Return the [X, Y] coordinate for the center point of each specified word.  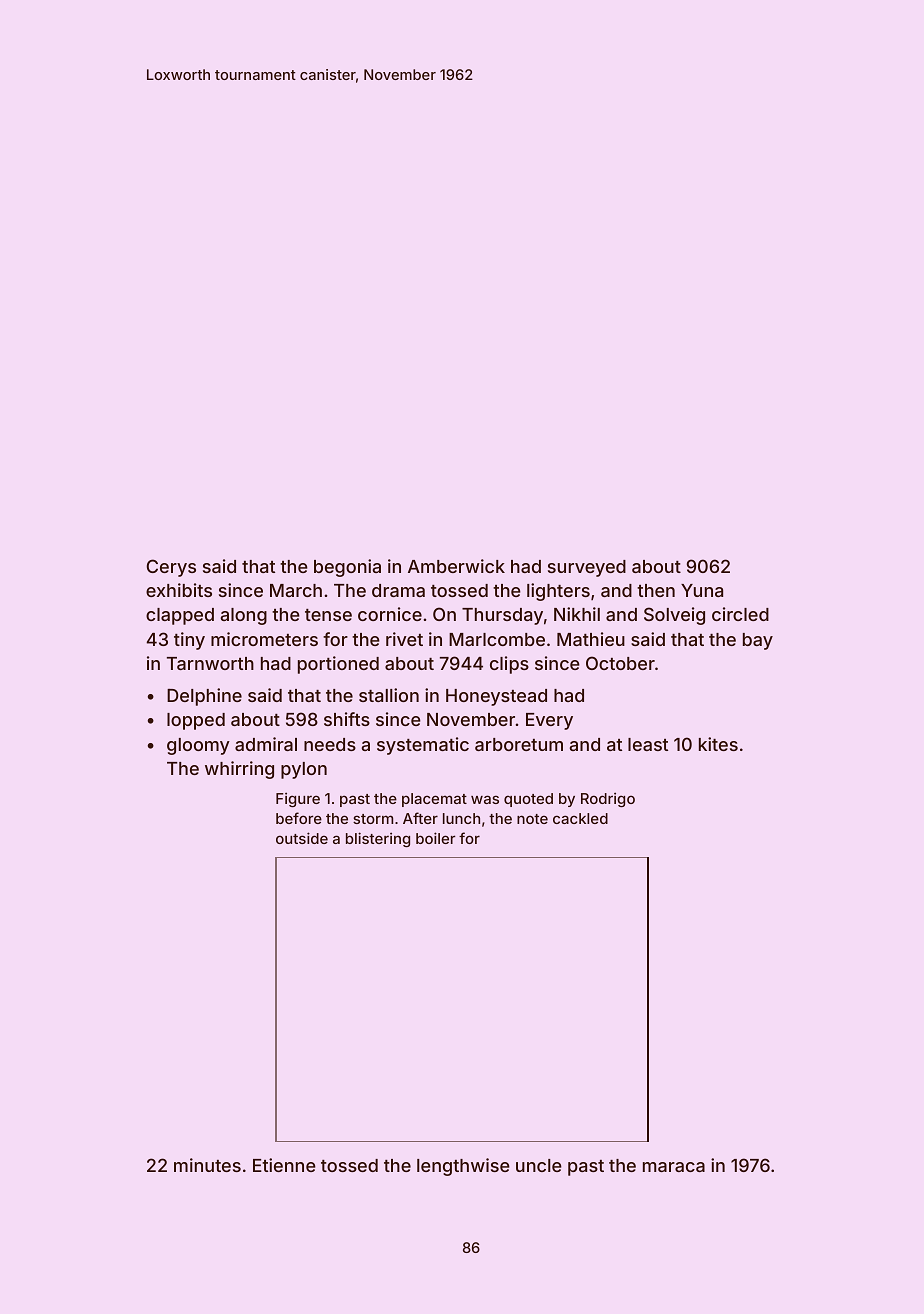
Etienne [284, 1165]
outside [302, 838]
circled [740, 614]
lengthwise [463, 1167]
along [244, 616]
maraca [674, 1167]
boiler [435, 838]
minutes [207, 1165]
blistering [378, 839]
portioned [338, 665]
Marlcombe [497, 639]
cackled [580, 818]
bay [758, 641]
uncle [539, 1165]
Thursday [502, 616]
